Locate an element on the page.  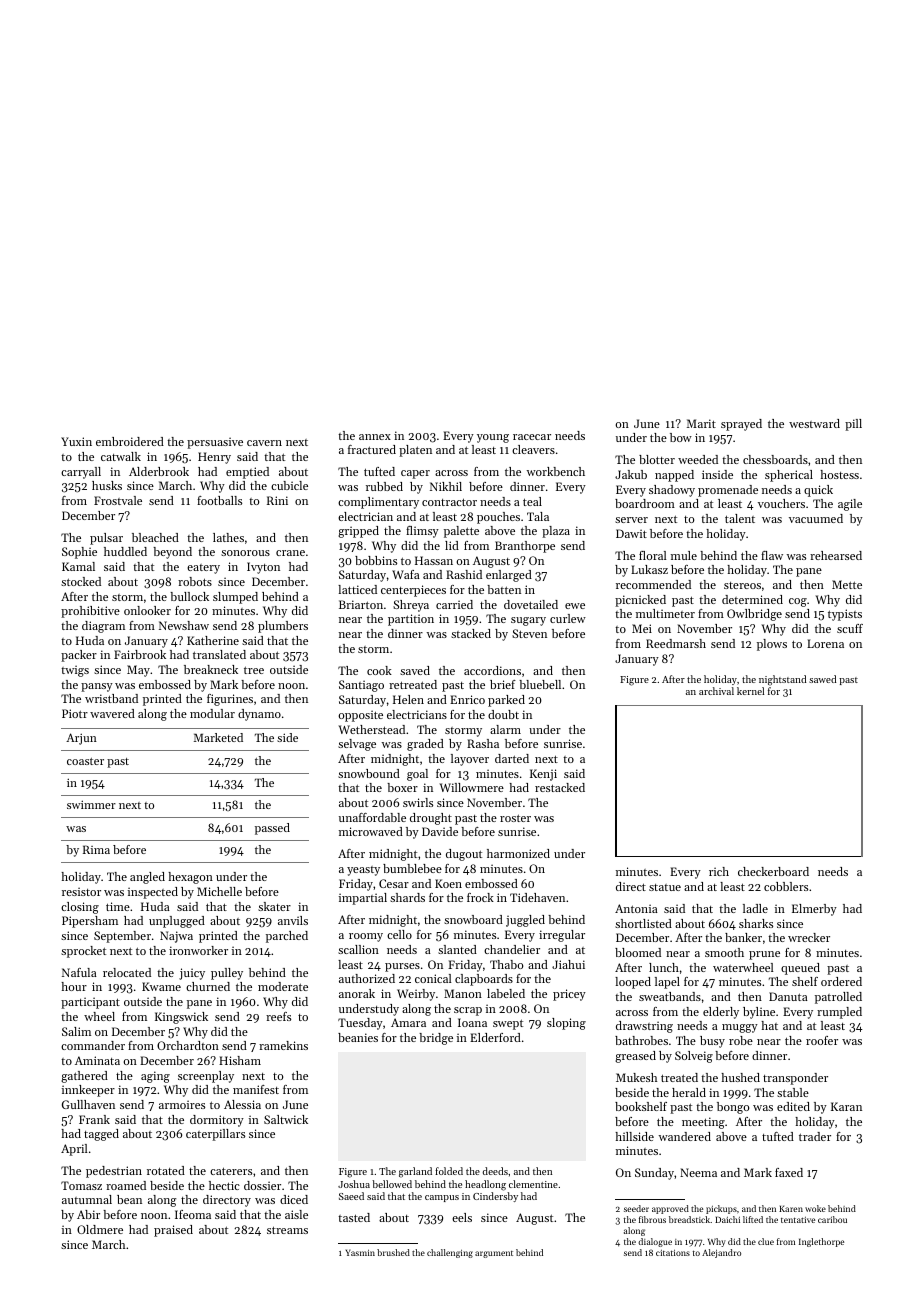
roamed is located at coordinates (126, 1185).
